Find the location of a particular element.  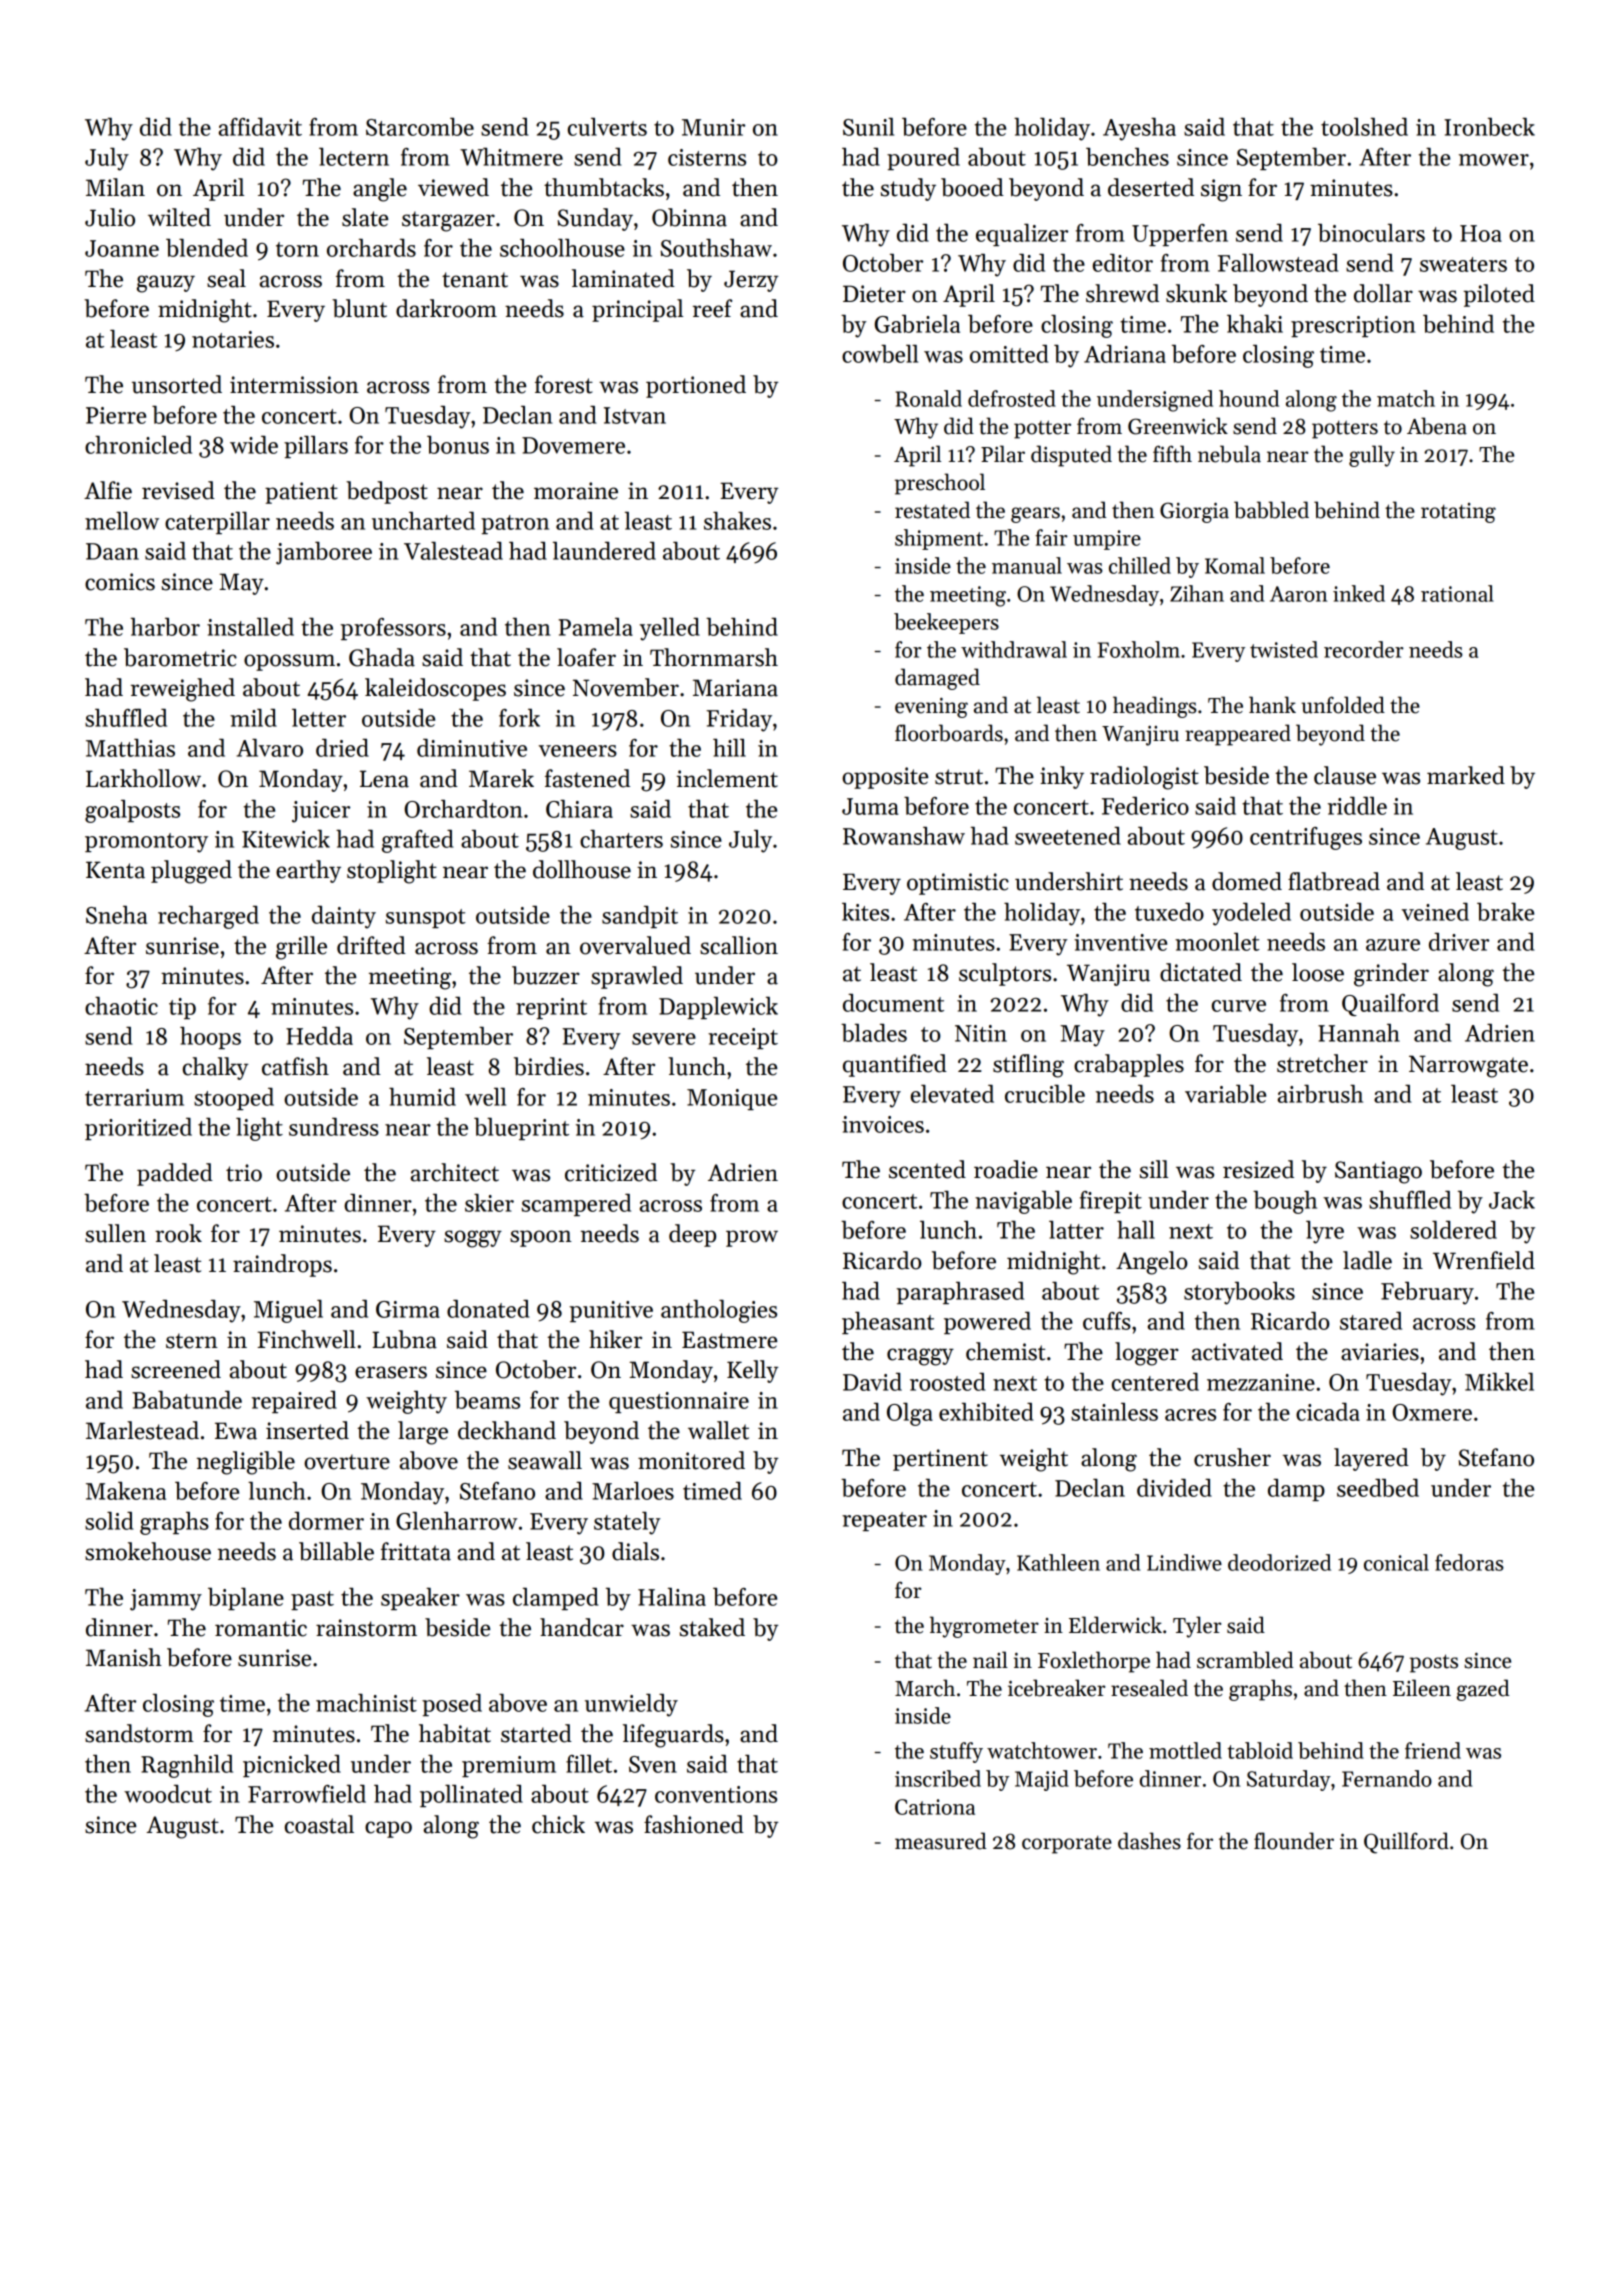

orchards is located at coordinates (371, 248).
